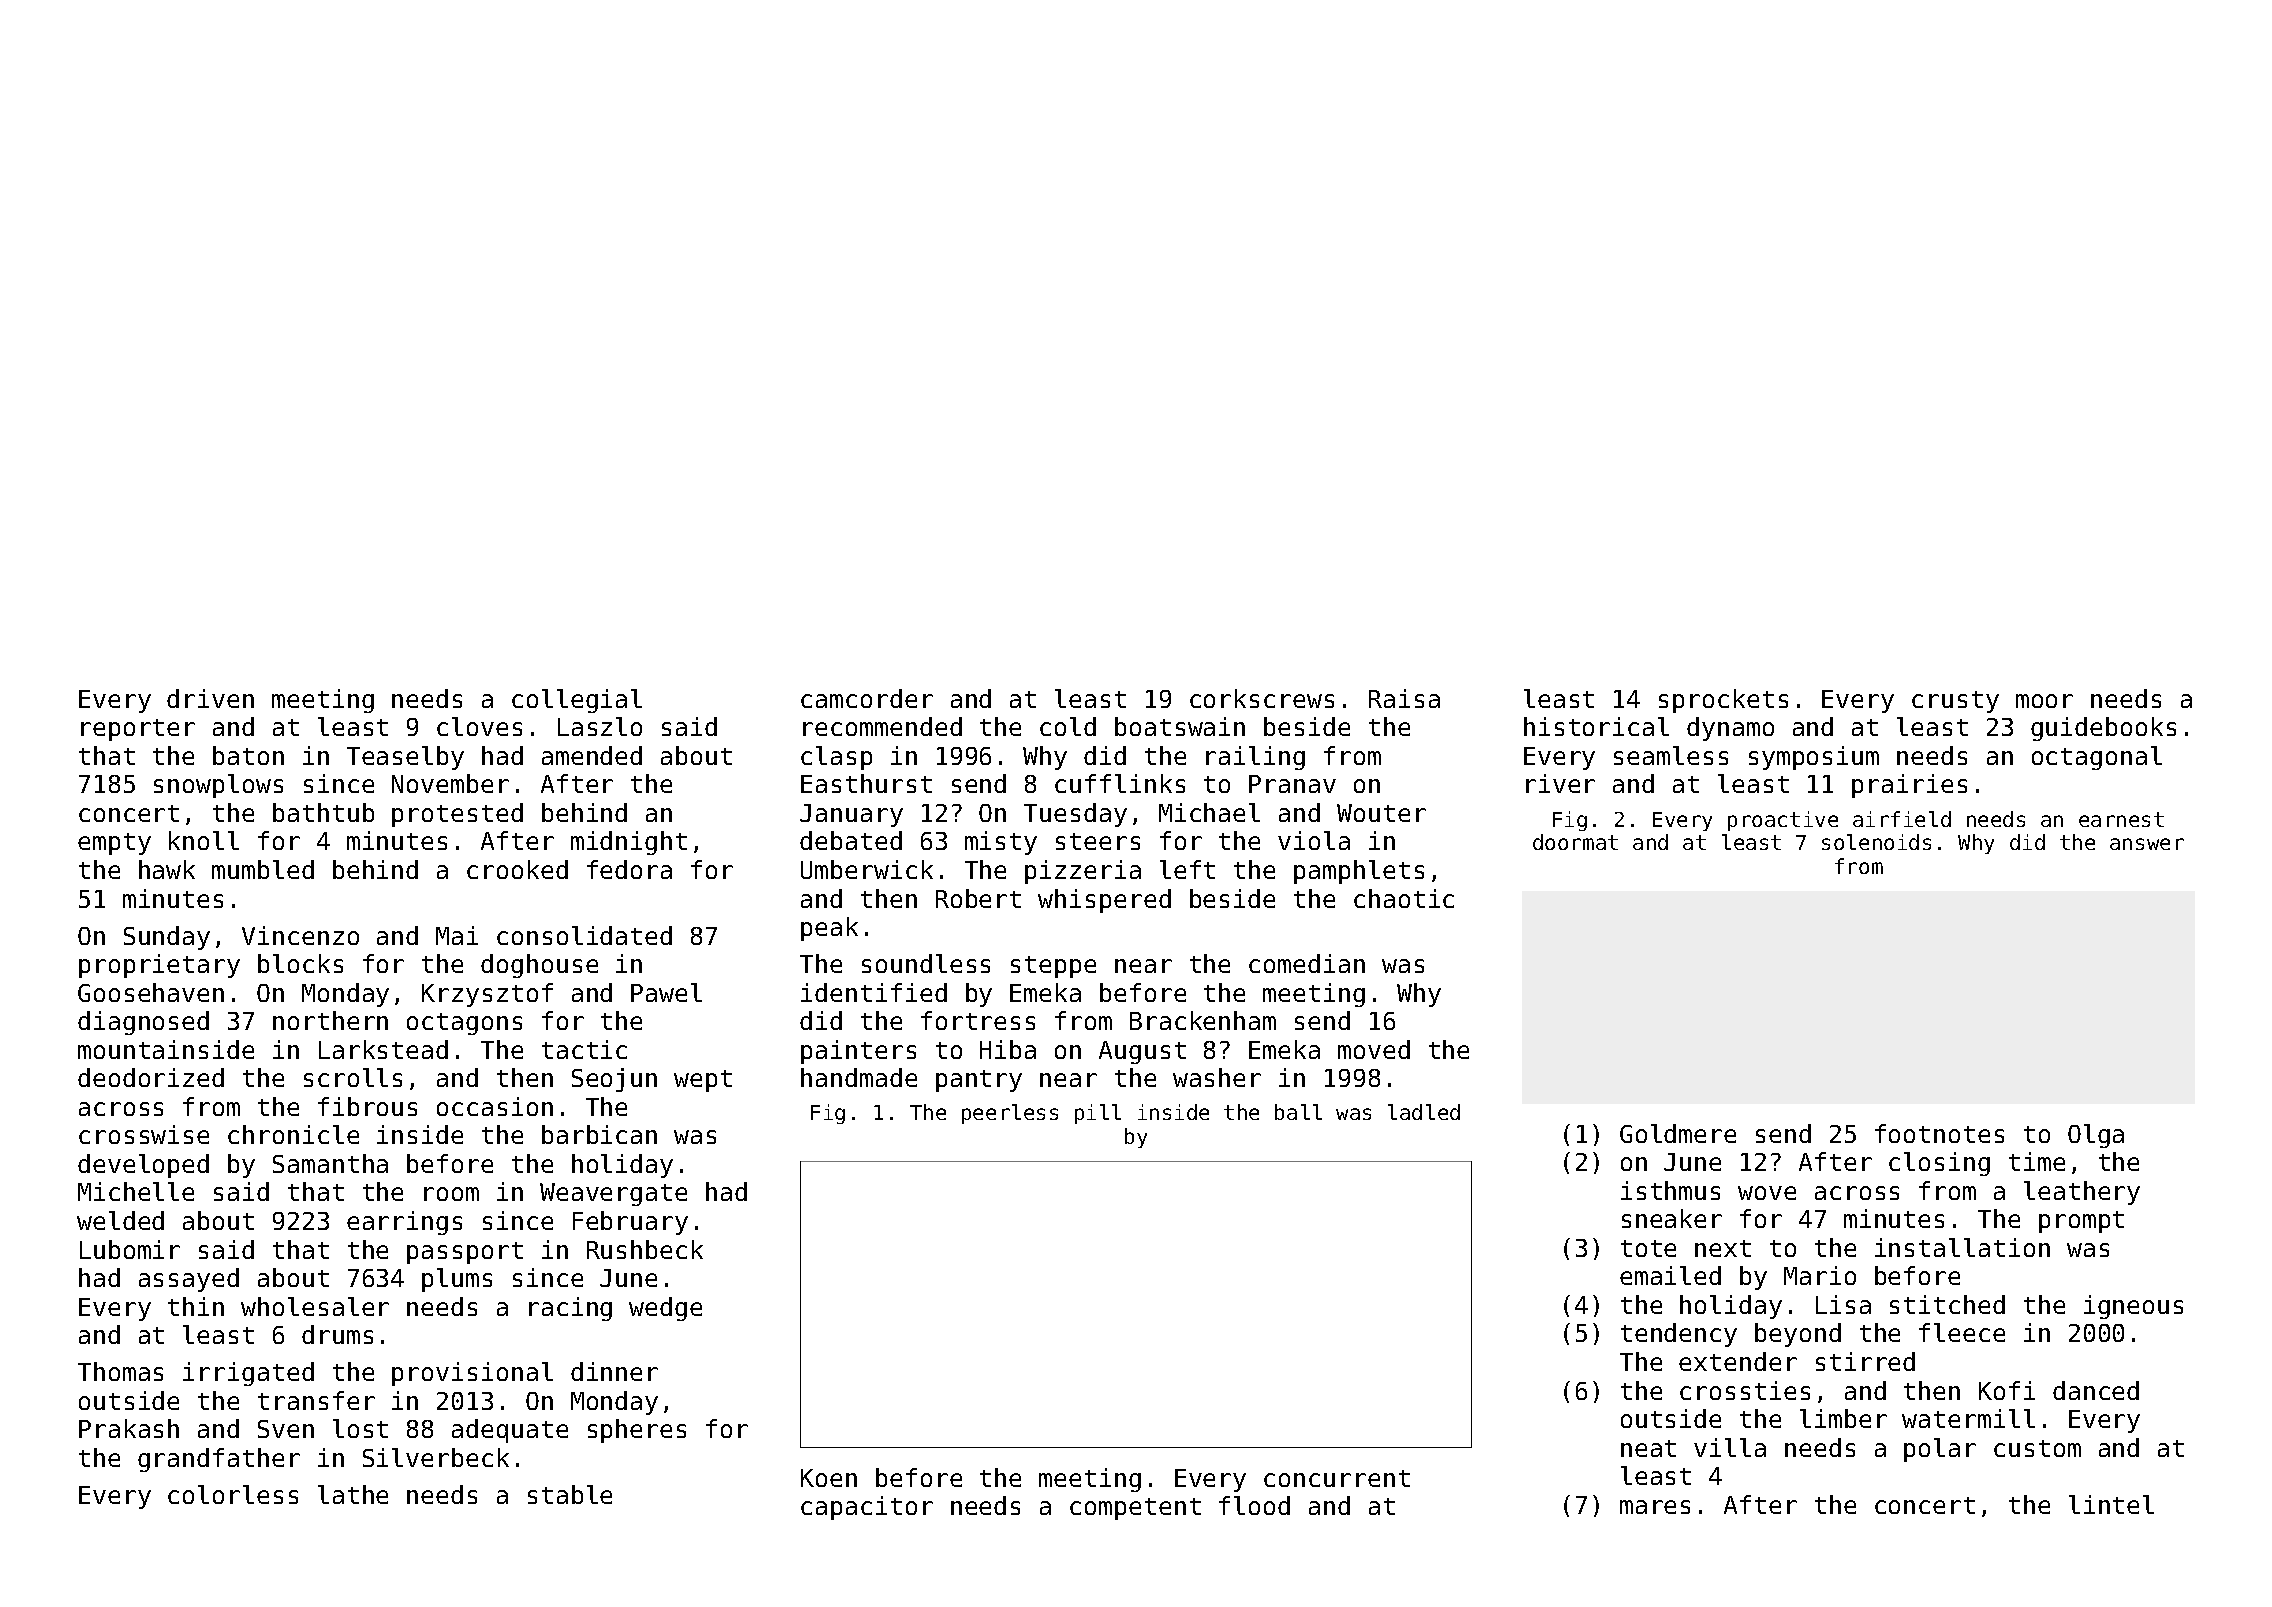 The height and width of the screenshot is (1607, 2272). I want to click on driven, so click(210, 698).
